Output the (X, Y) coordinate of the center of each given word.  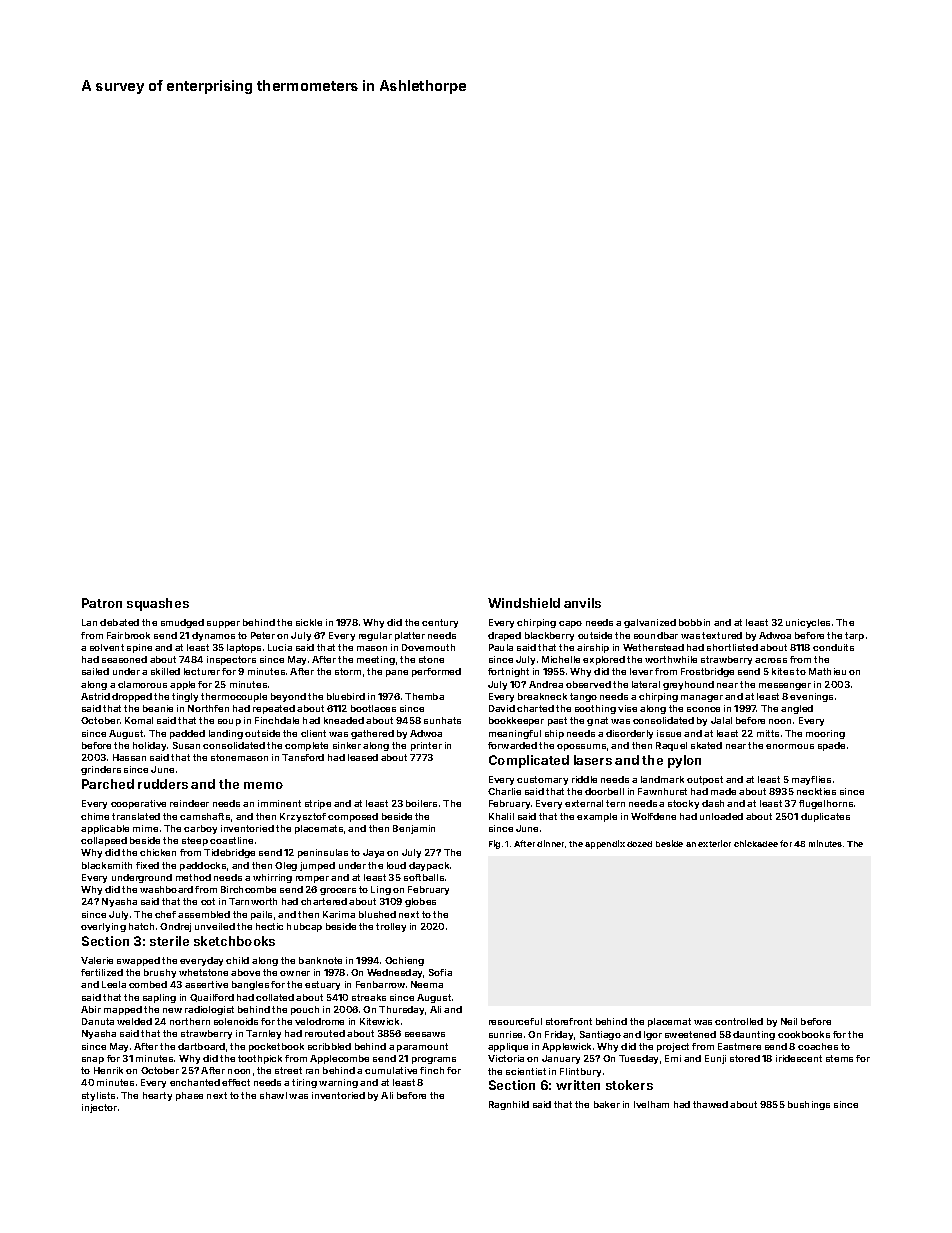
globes (420, 902)
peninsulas (323, 853)
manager (702, 698)
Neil (789, 1021)
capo (570, 624)
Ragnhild (509, 1105)
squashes (158, 604)
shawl (273, 1095)
